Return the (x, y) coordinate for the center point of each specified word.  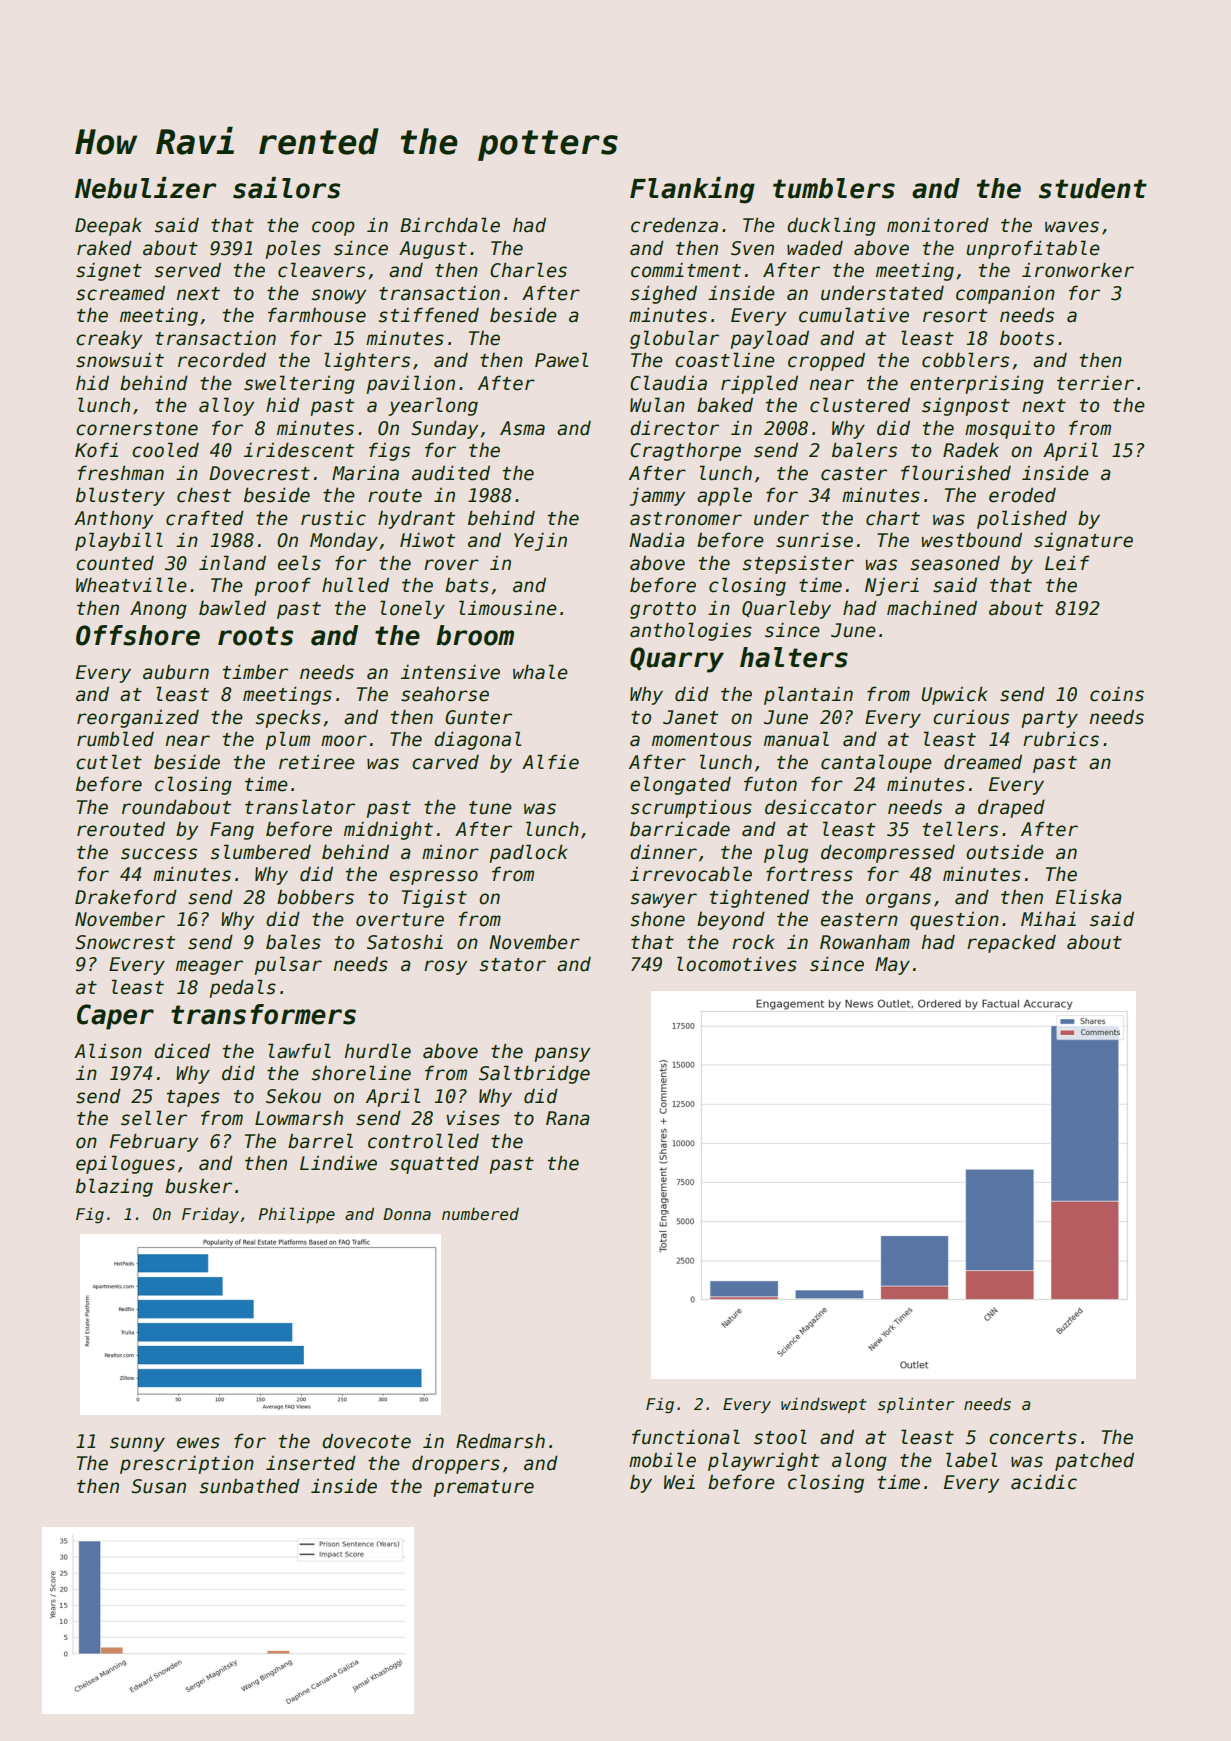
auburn (176, 672)
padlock (528, 853)
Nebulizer (146, 188)
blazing (114, 1187)
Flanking (692, 190)
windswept (824, 1405)
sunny (137, 1444)
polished (1022, 519)
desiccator (820, 807)
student (1093, 188)
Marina (365, 473)
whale (540, 672)
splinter (916, 1405)
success (159, 854)
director (674, 428)
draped (1011, 808)
